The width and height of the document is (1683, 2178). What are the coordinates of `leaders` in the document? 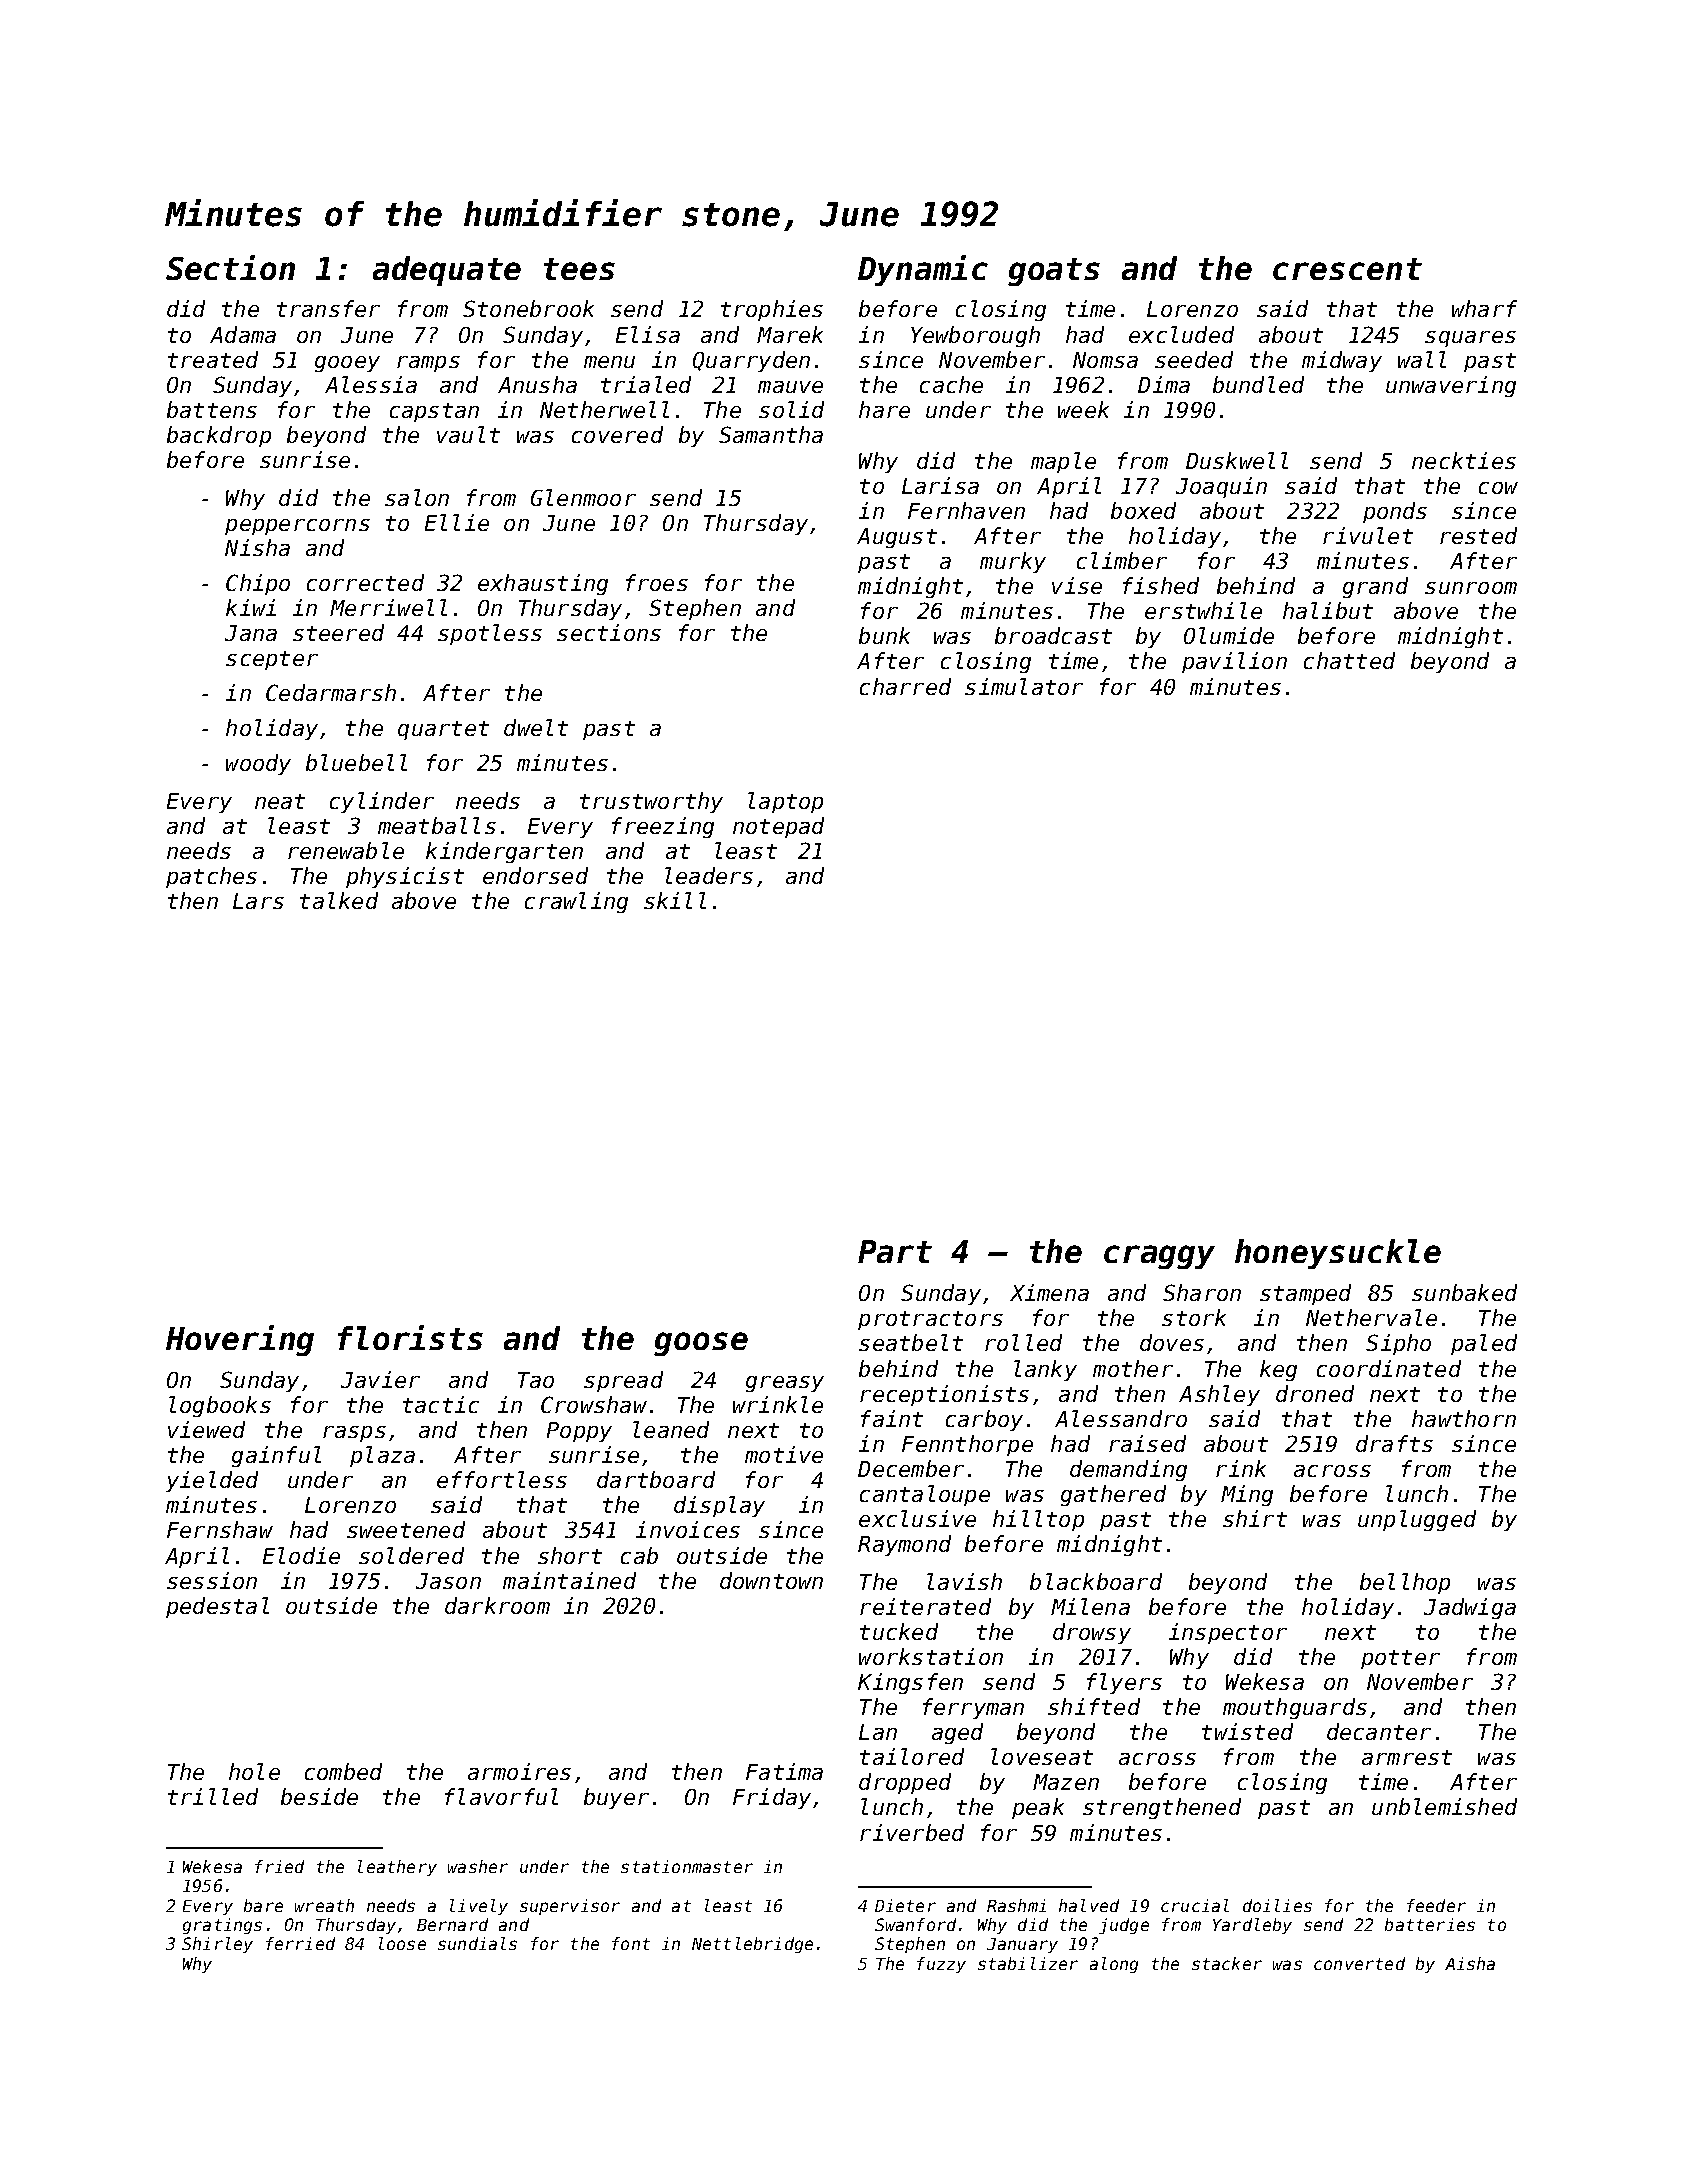 It's located at (709, 875).
